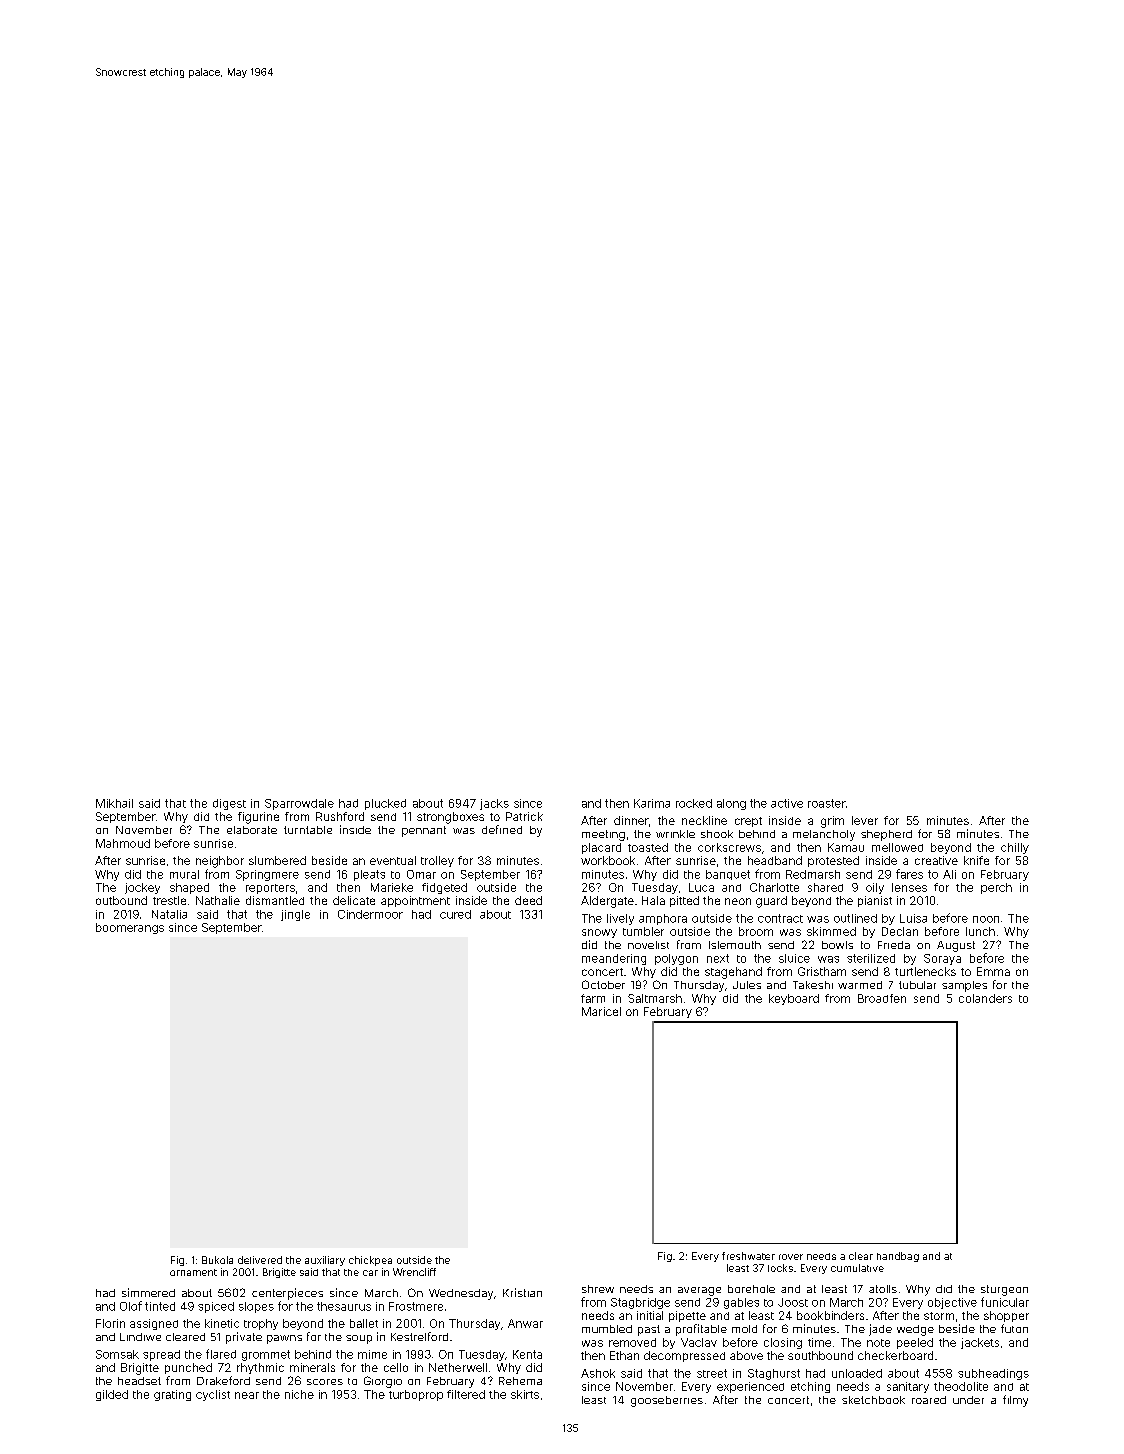 The image size is (1124, 1454). Describe the element at coordinates (827, 803) in the screenshot. I see `roaster` at that location.
